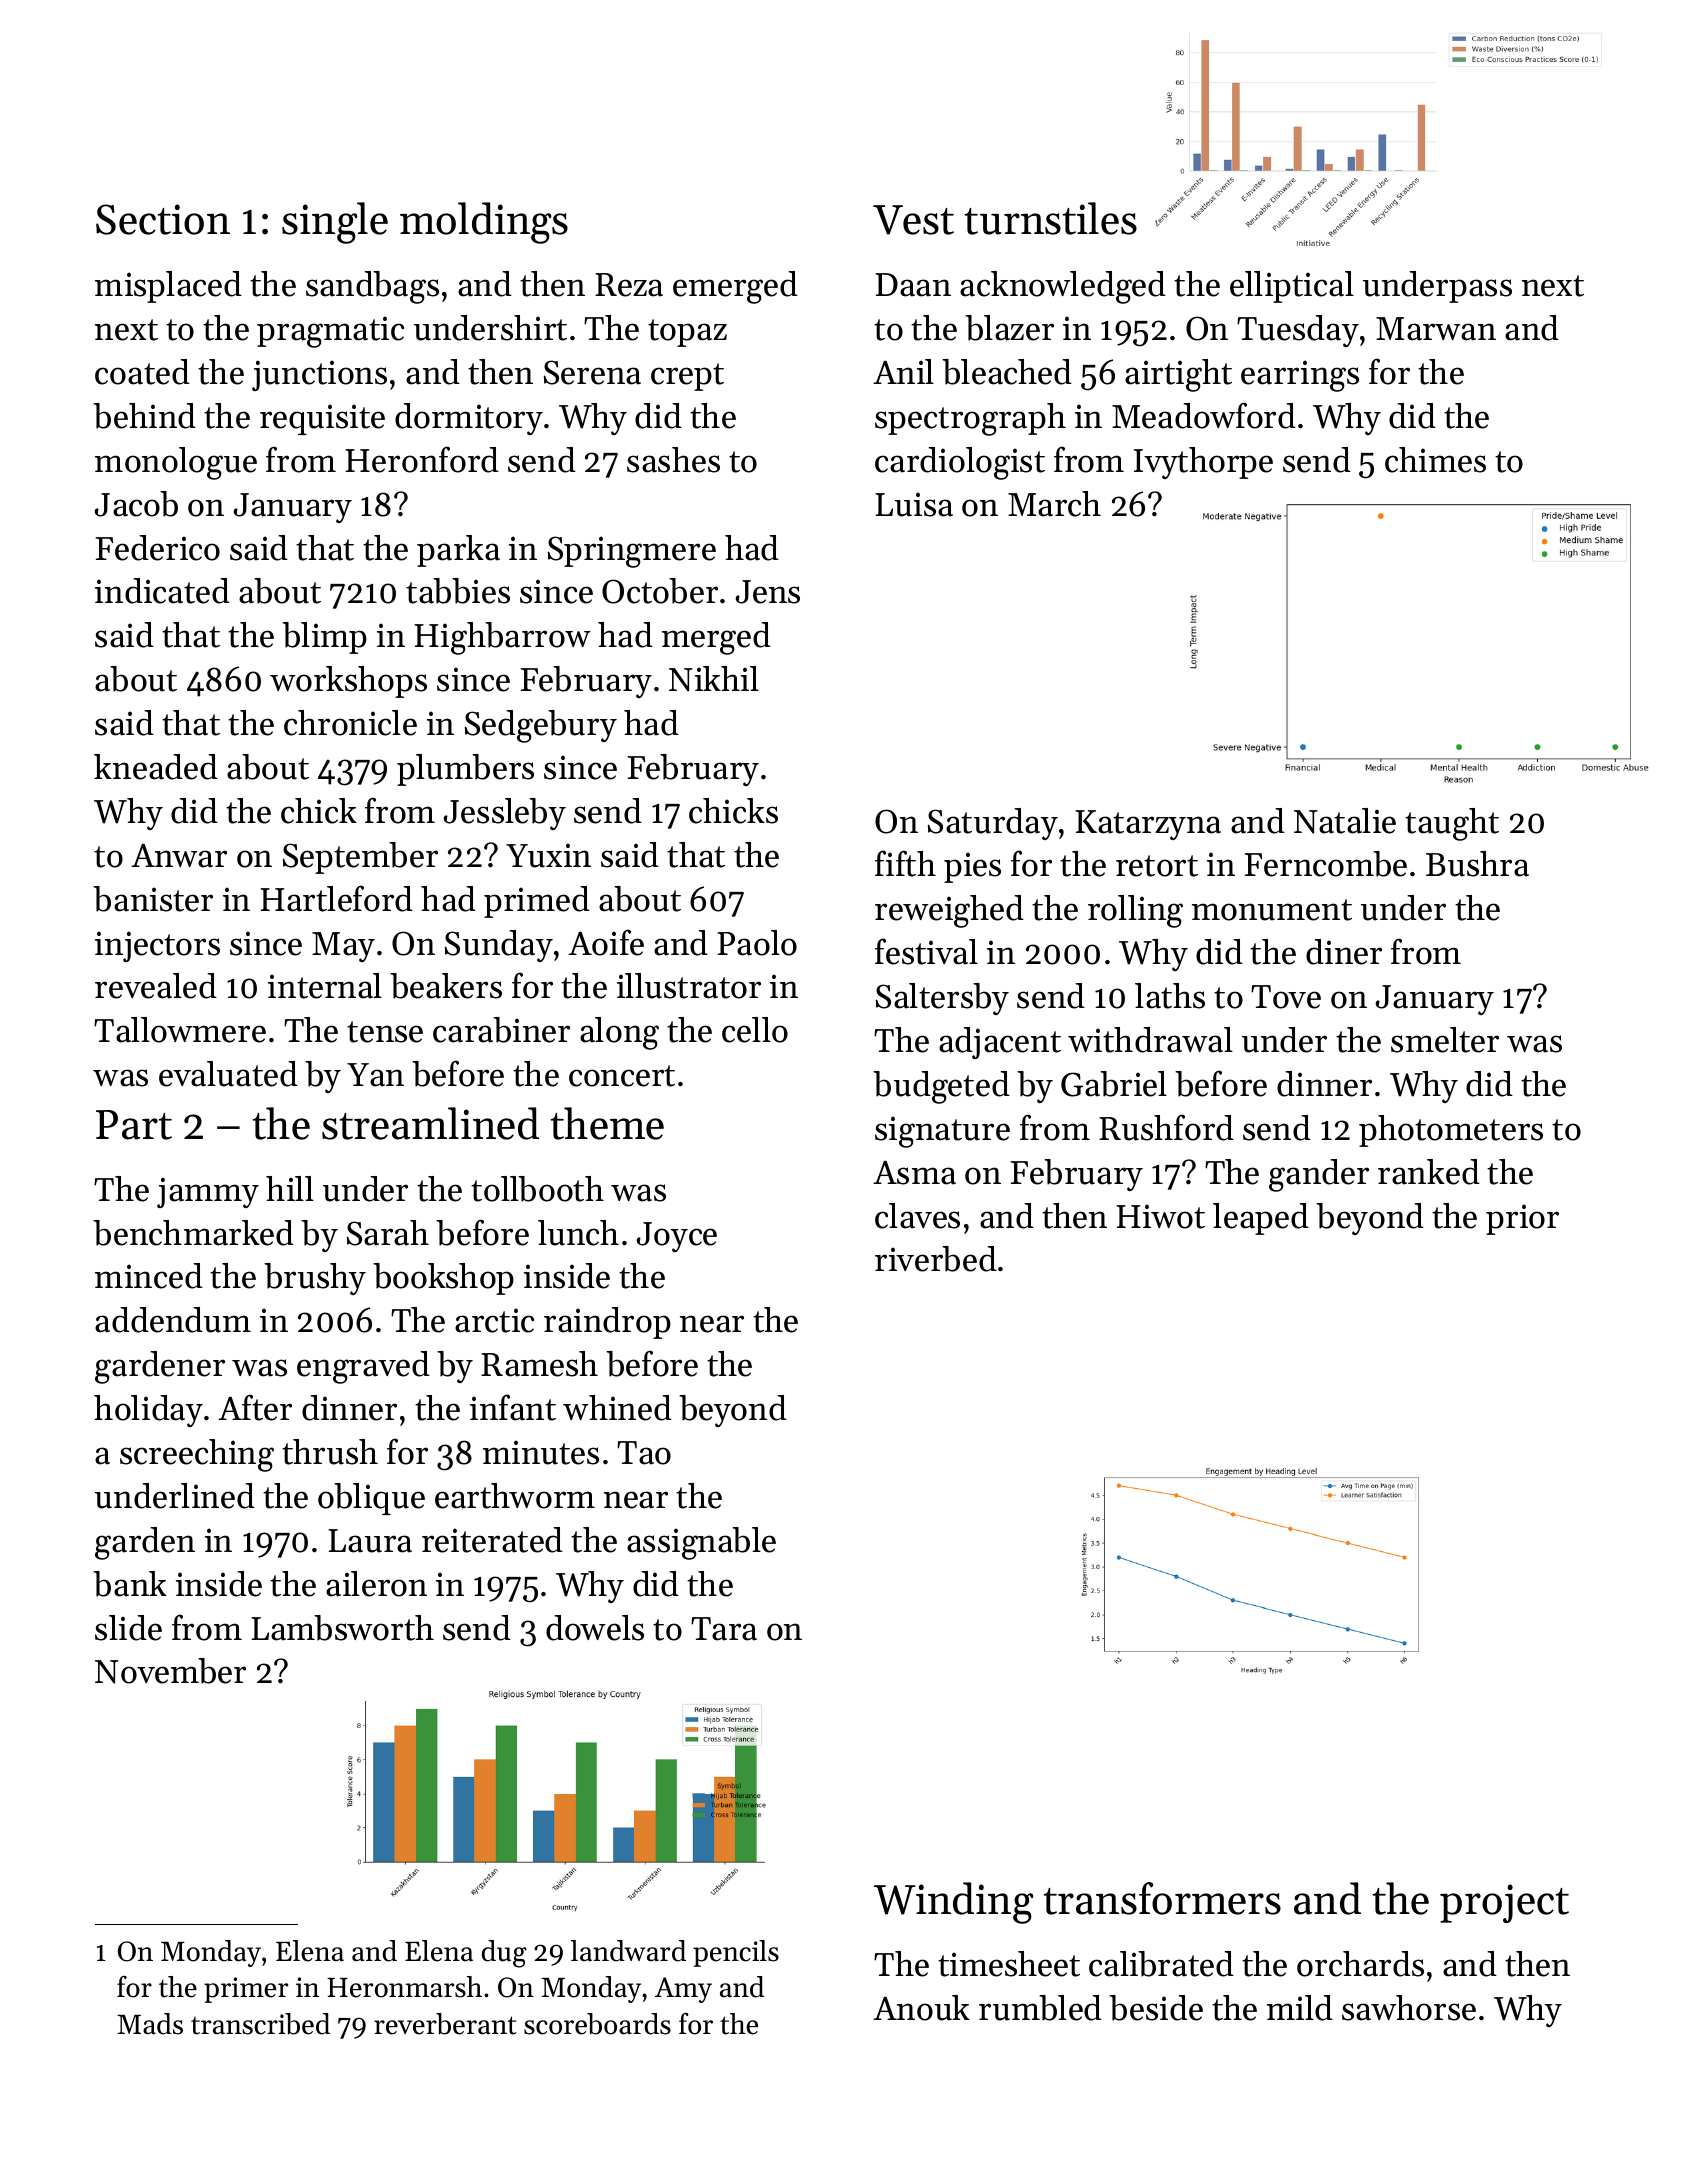 Image resolution: width=1683 pixels, height=2178 pixels. Describe the element at coordinates (960, 463) in the screenshot. I see `cardiologist` at that location.
